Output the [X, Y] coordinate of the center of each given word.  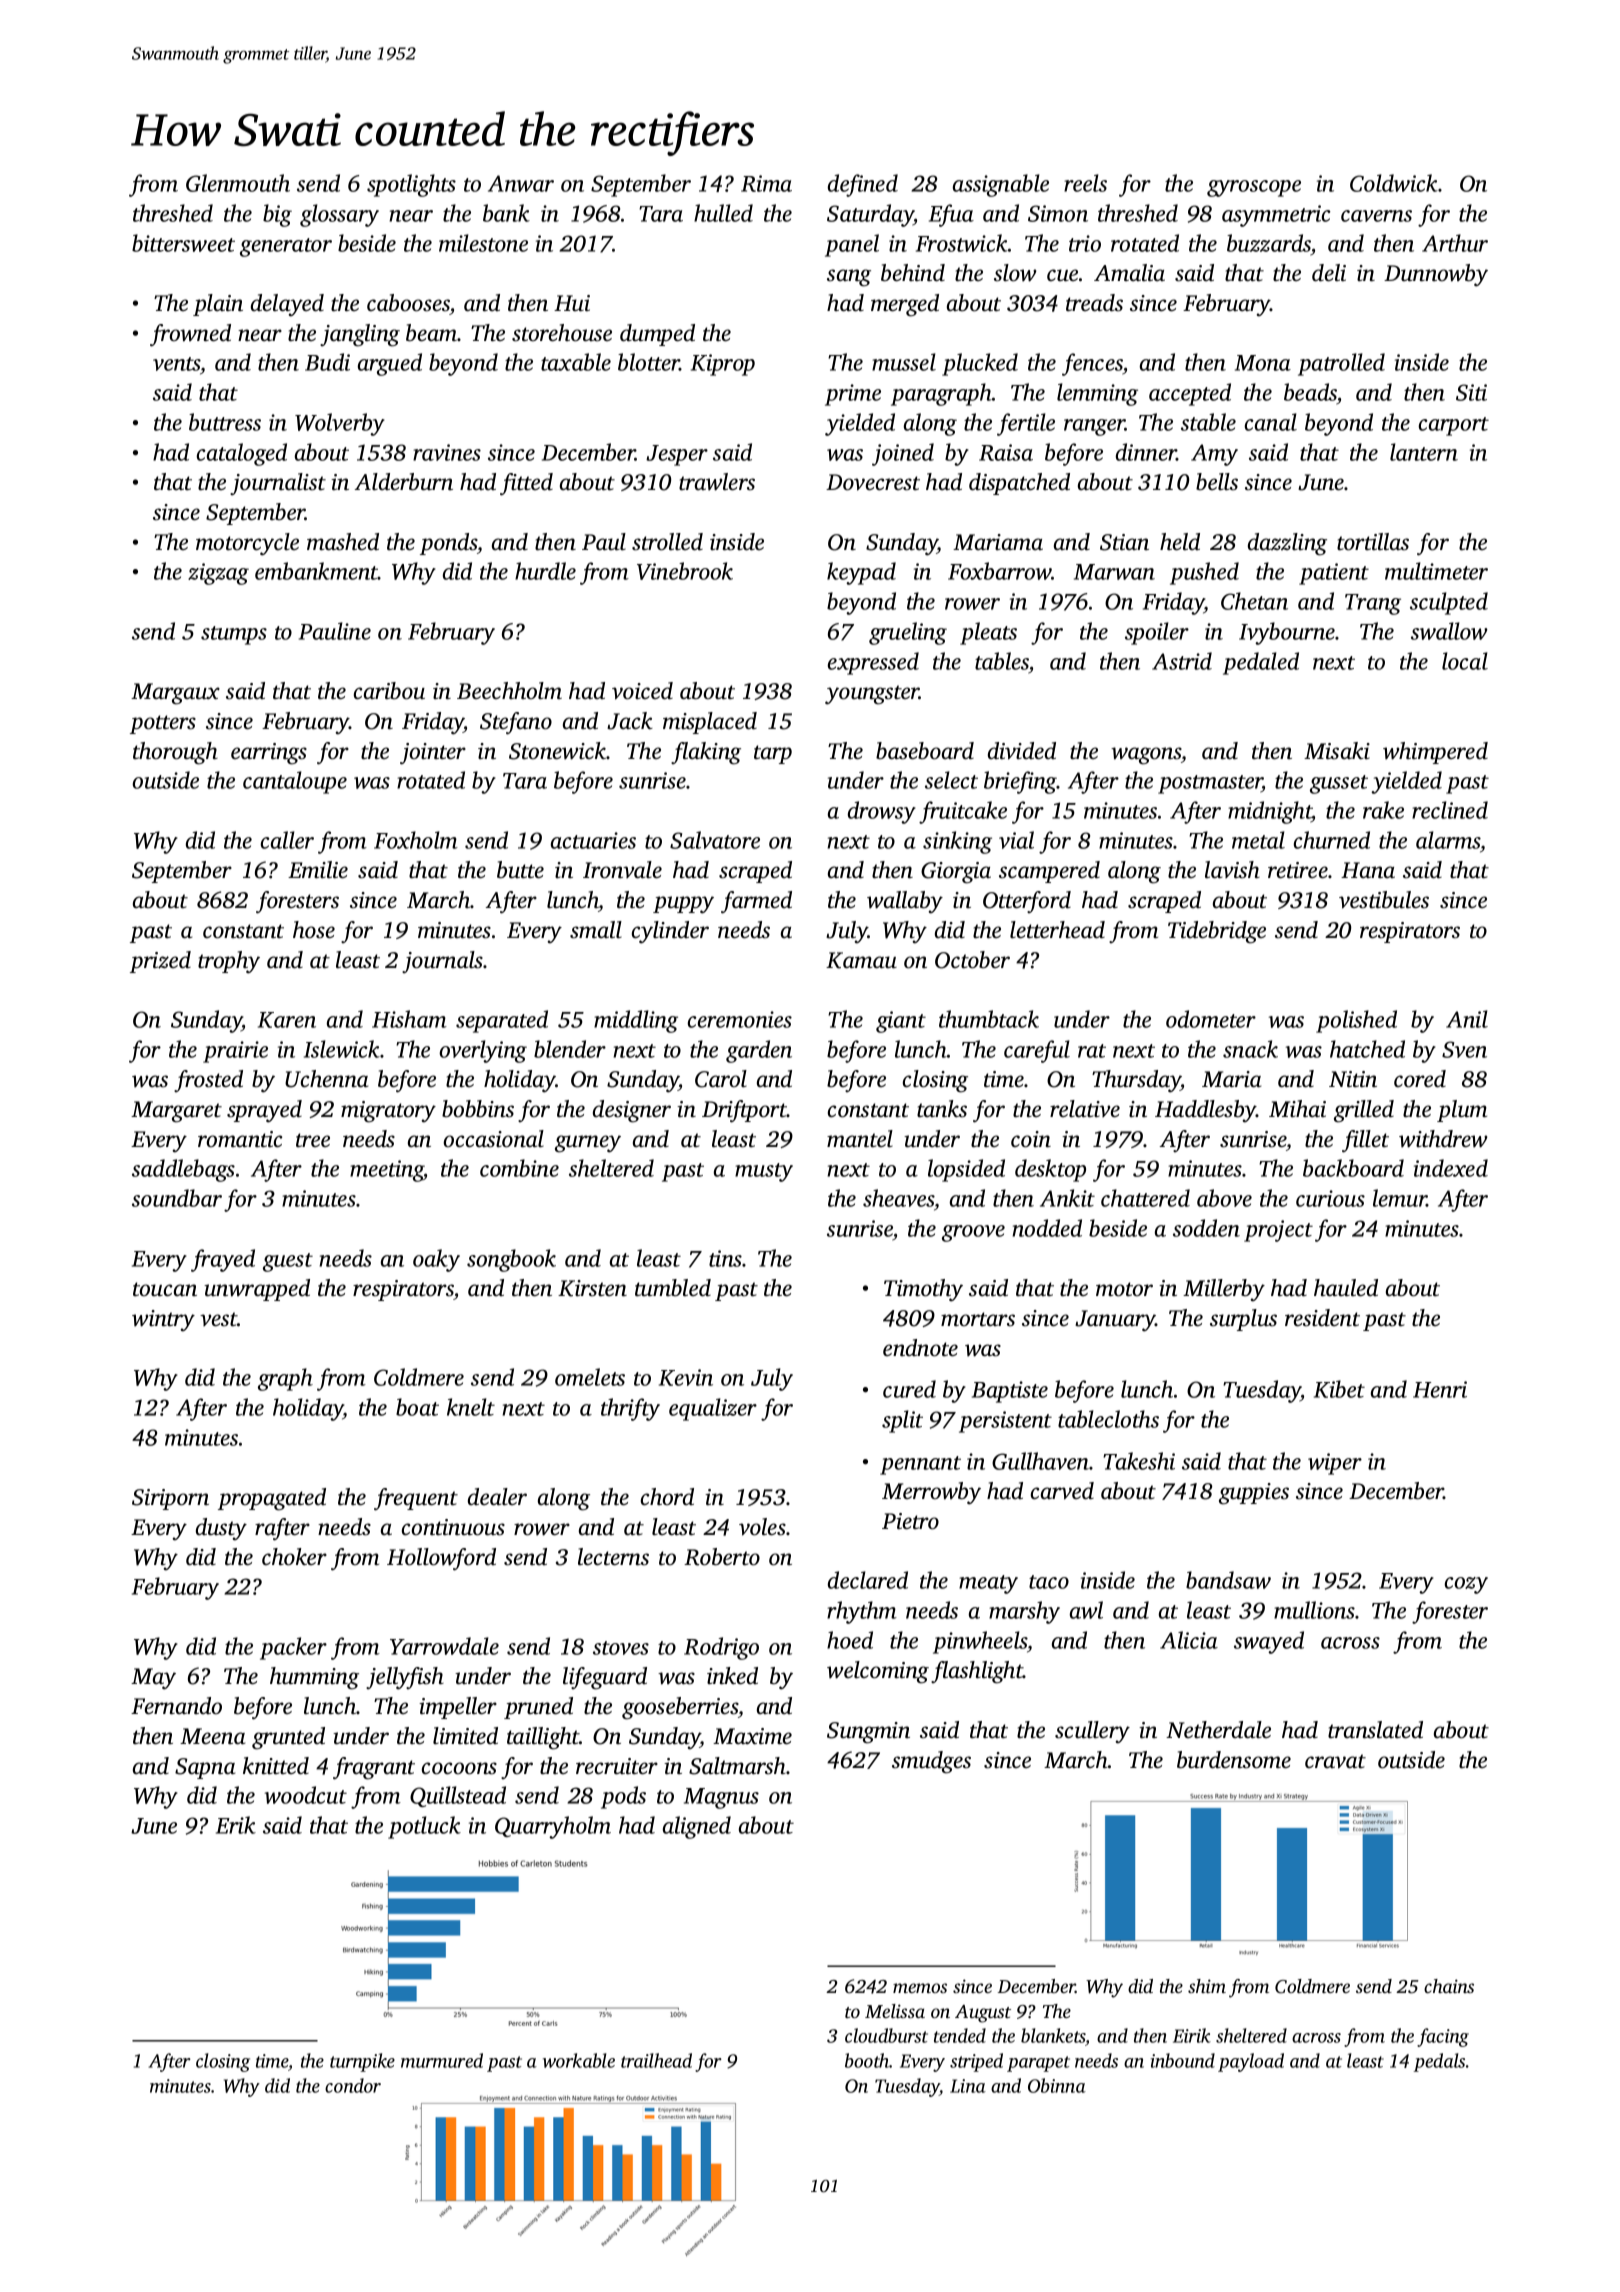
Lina [968, 2086]
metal [1258, 840]
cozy [1466, 1585]
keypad [861, 573]
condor [353, 2085]
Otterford [1027, 902]
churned [1332, 840]
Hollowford [441, 1559]
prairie [235, 1052]
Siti [1471, 392]
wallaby [905, 902]
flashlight [977, 1672]
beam [431, 333]
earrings [269, 754]
